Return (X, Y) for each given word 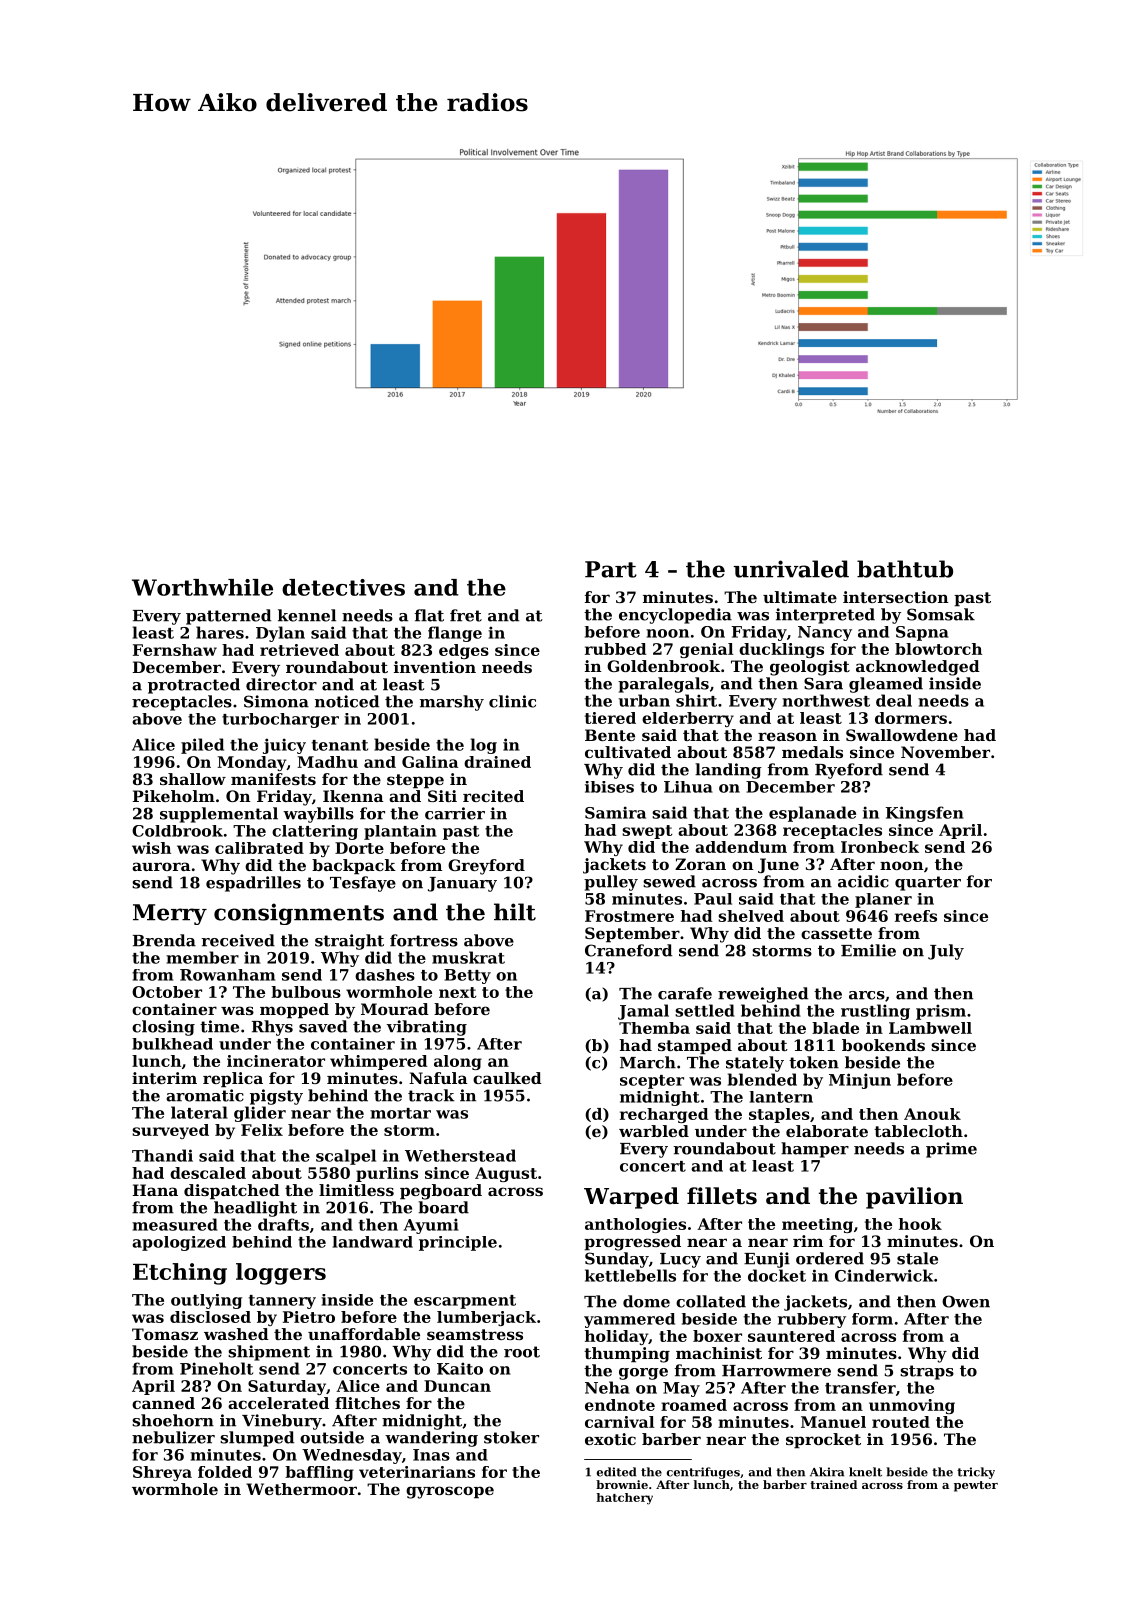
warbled (654, 1131)
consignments (299, 914)
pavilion (914, 1198)
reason (787, 736)
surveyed (170, 1131)
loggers (281, 1274)
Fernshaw (175, 650)
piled (202, 746)
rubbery (812, 1320)
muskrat (468, 957)
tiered (610, 718)
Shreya (162, 1473)
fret (466, 615)
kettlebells (630, 1275)
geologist (810, 668)
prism (941, 1012)
